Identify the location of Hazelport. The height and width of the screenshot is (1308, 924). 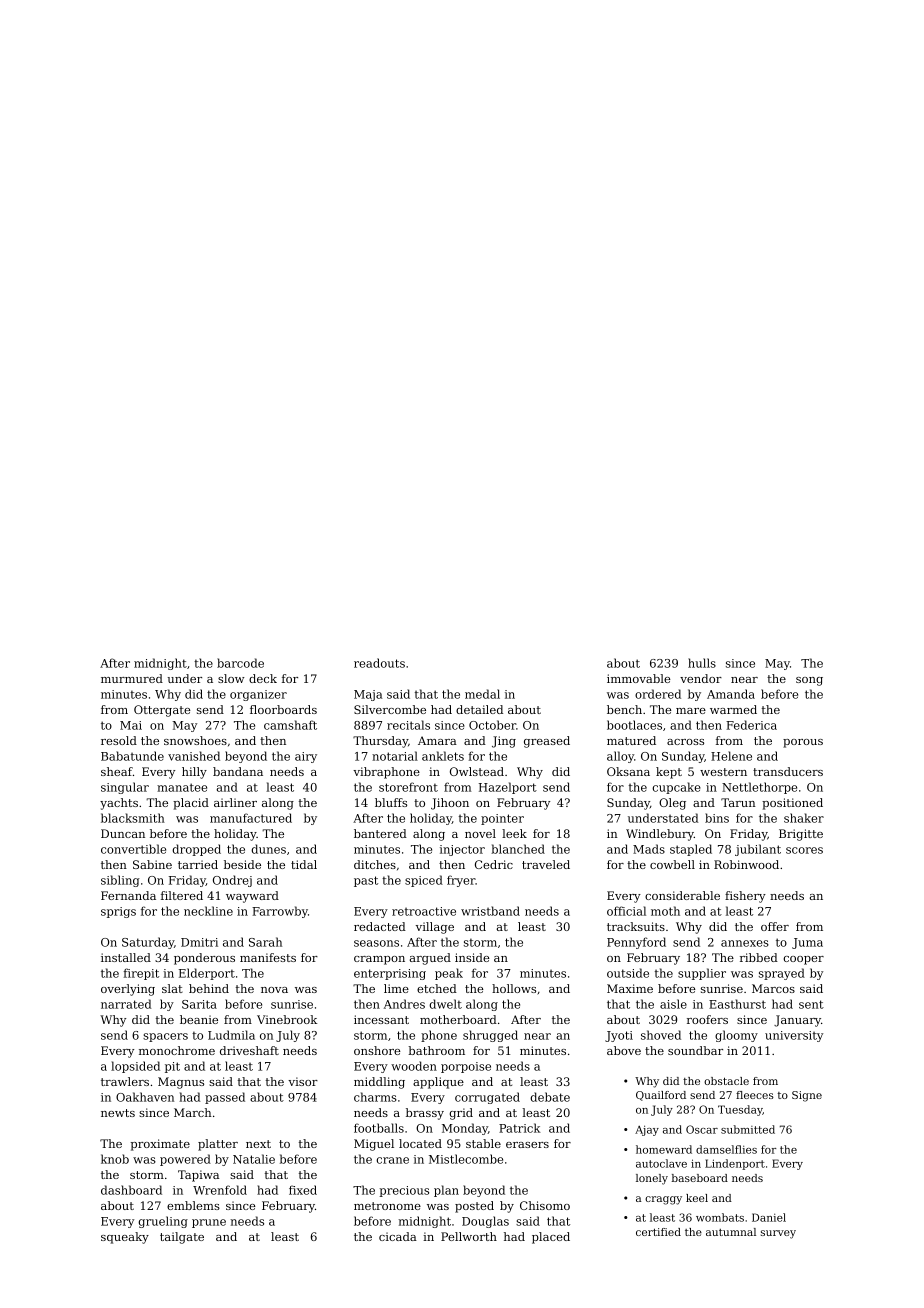
(508, 788).
